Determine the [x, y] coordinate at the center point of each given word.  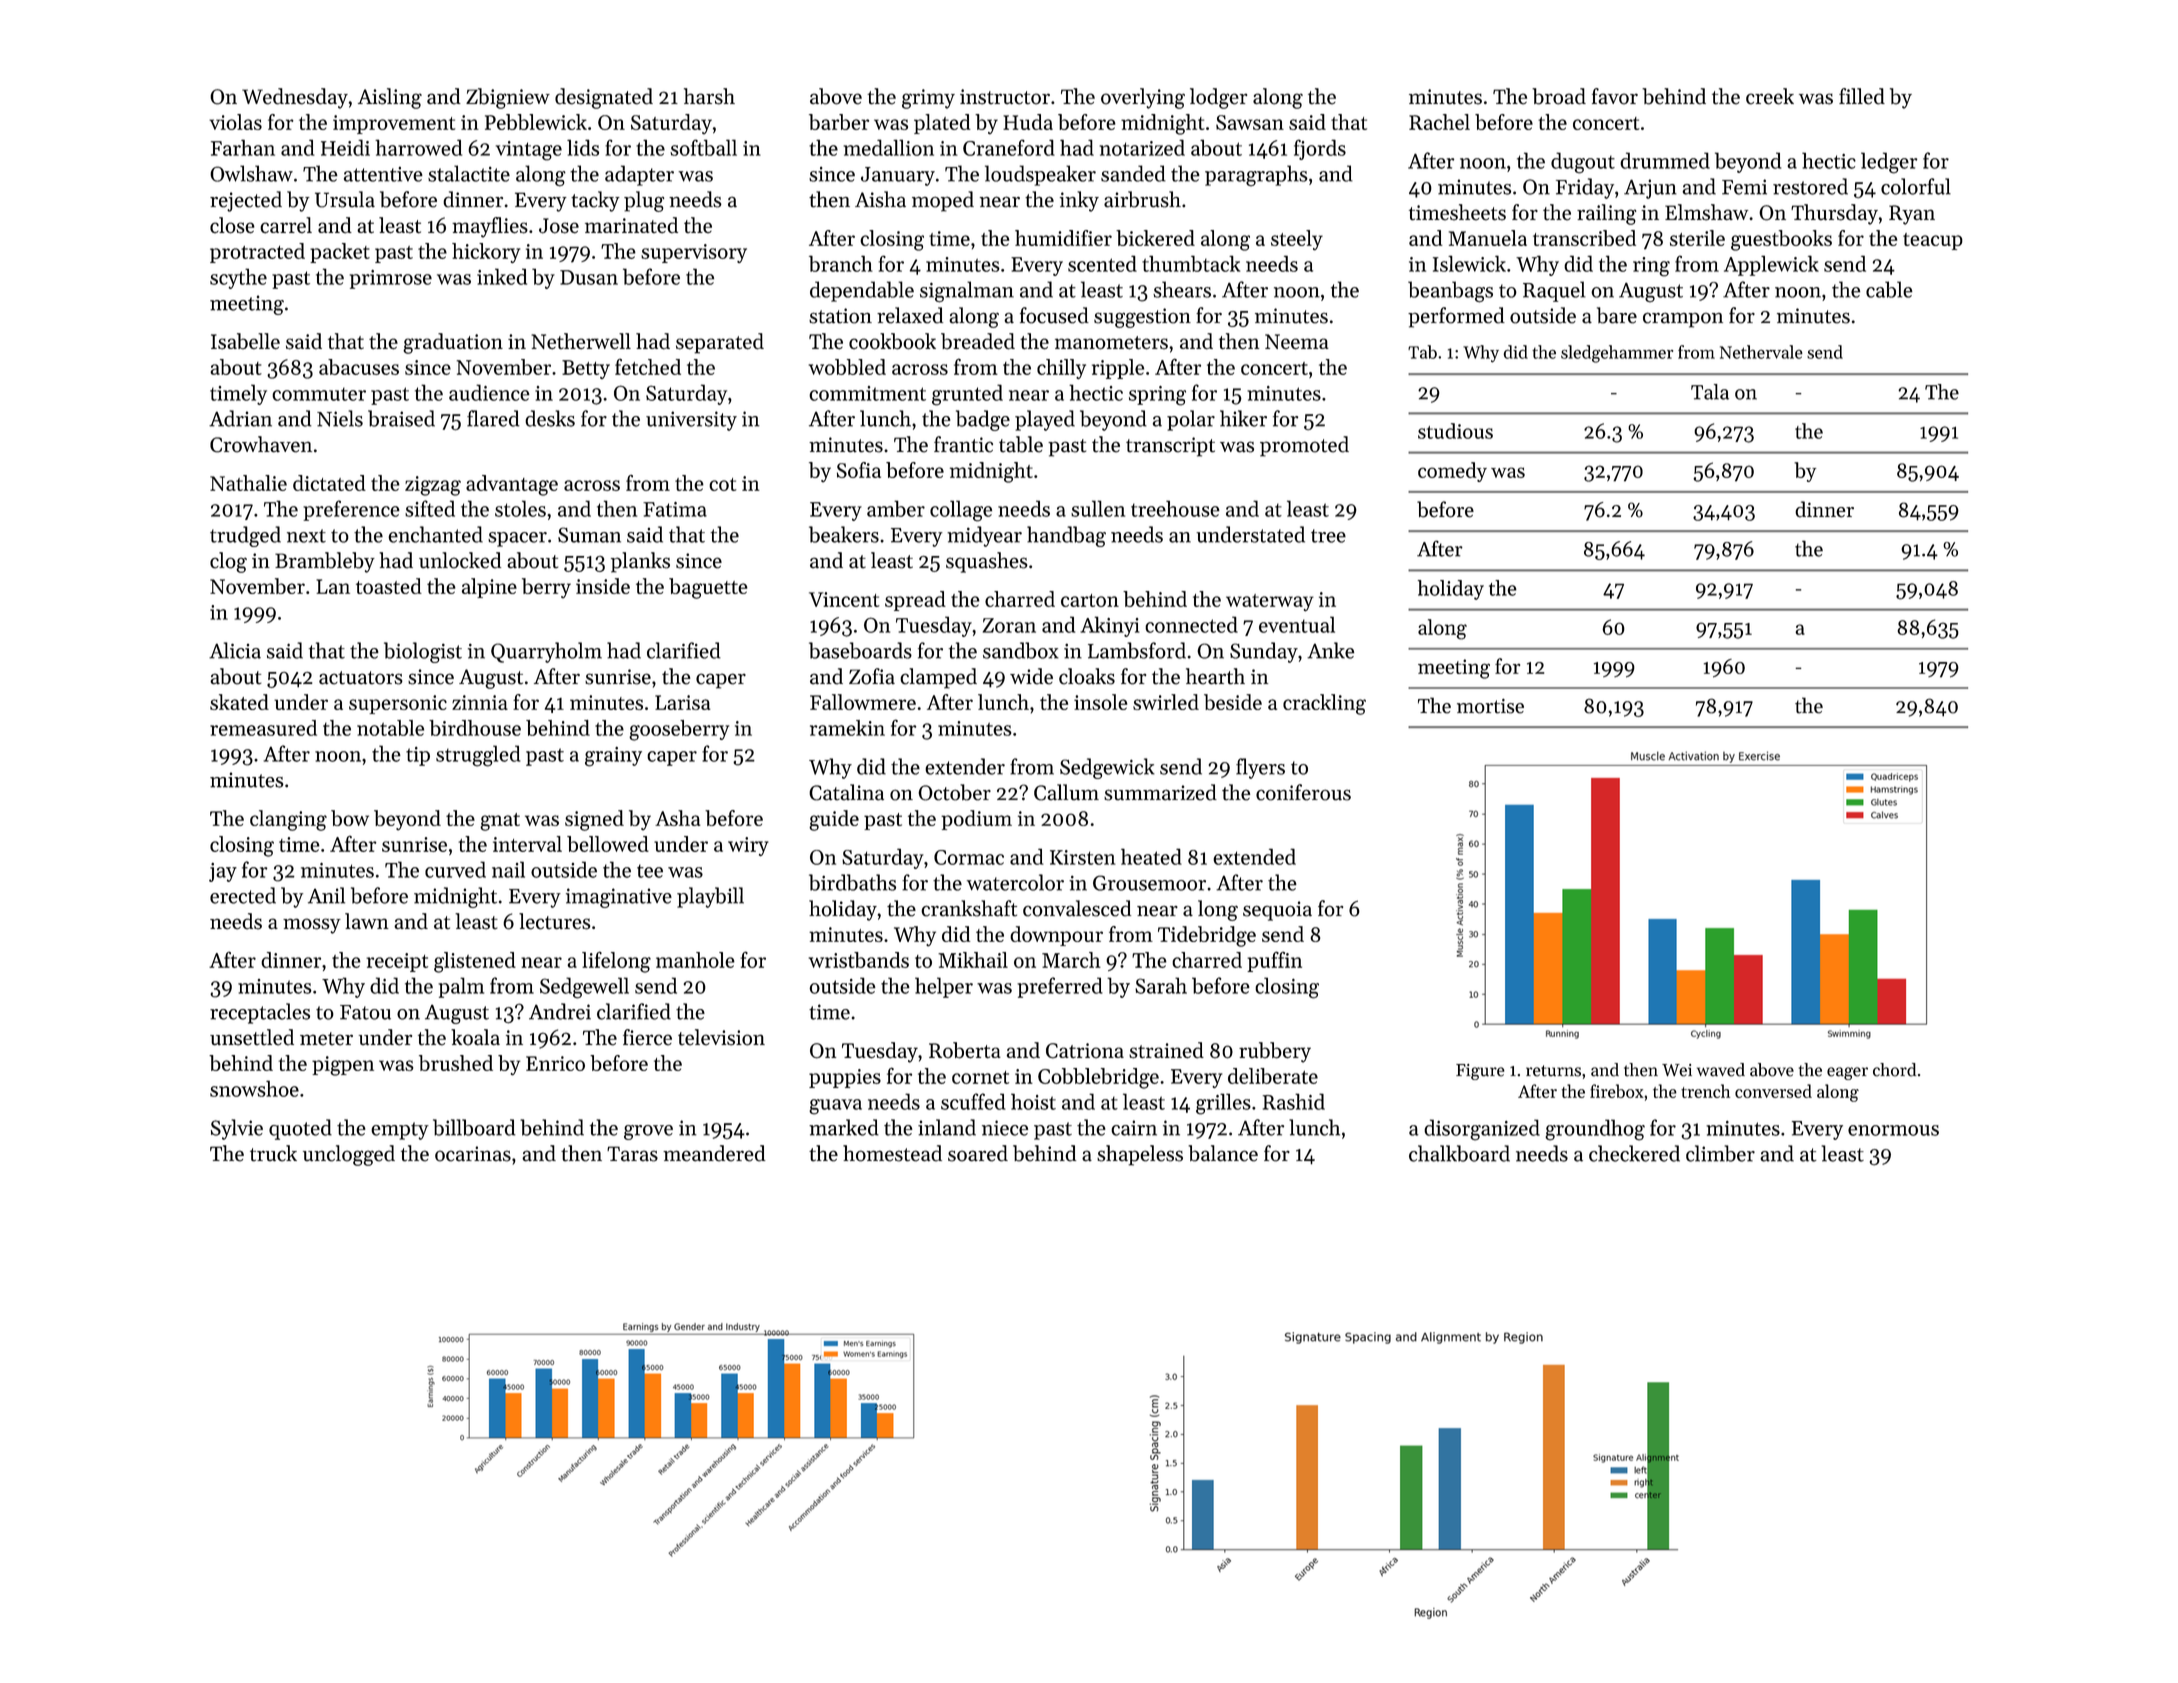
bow [350, 818]
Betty [586, 369]
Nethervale [1761, 352]
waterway [1270, 603]
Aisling [390, 98]
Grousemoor [1149, 883]
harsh [709, 96]
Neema [1297, 342]
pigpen [343, 1066]
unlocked [460, 560]
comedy [1452, 472]
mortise [1490, 706]
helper [944, 987]
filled [1862, 96]
